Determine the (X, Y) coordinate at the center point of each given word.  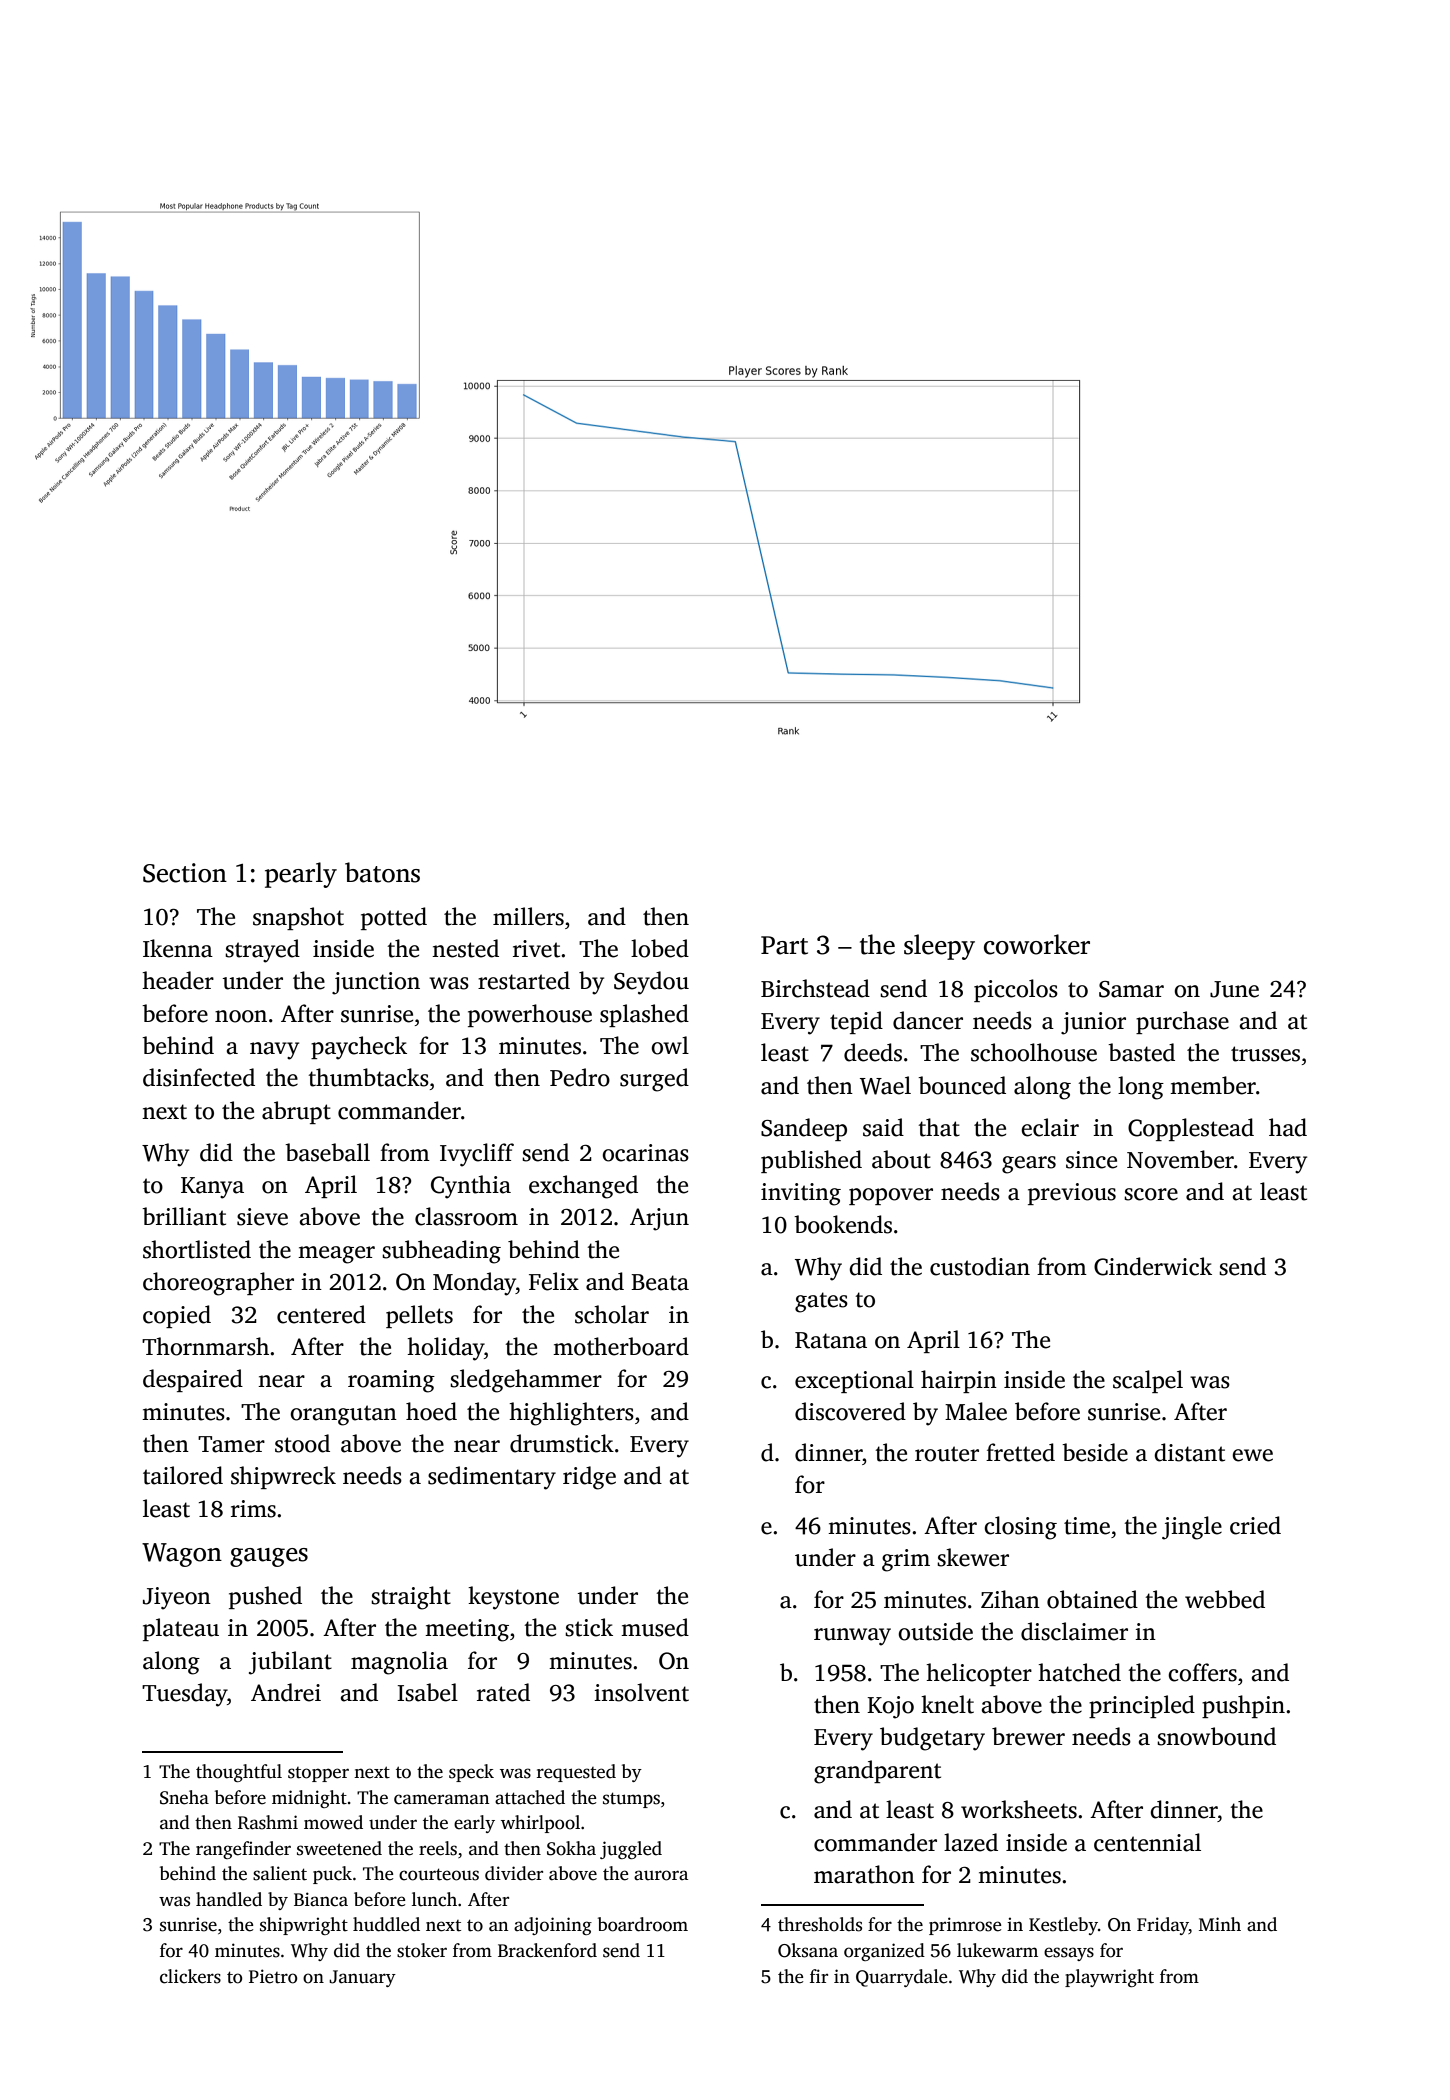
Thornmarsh (205, 1346)
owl (670, 1045)
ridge (589, 1478)
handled (229, 1899)
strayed (262, 951)
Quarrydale (902, 1978)
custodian (980, 1266)
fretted (1020, 1452)
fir (819, 1976)
